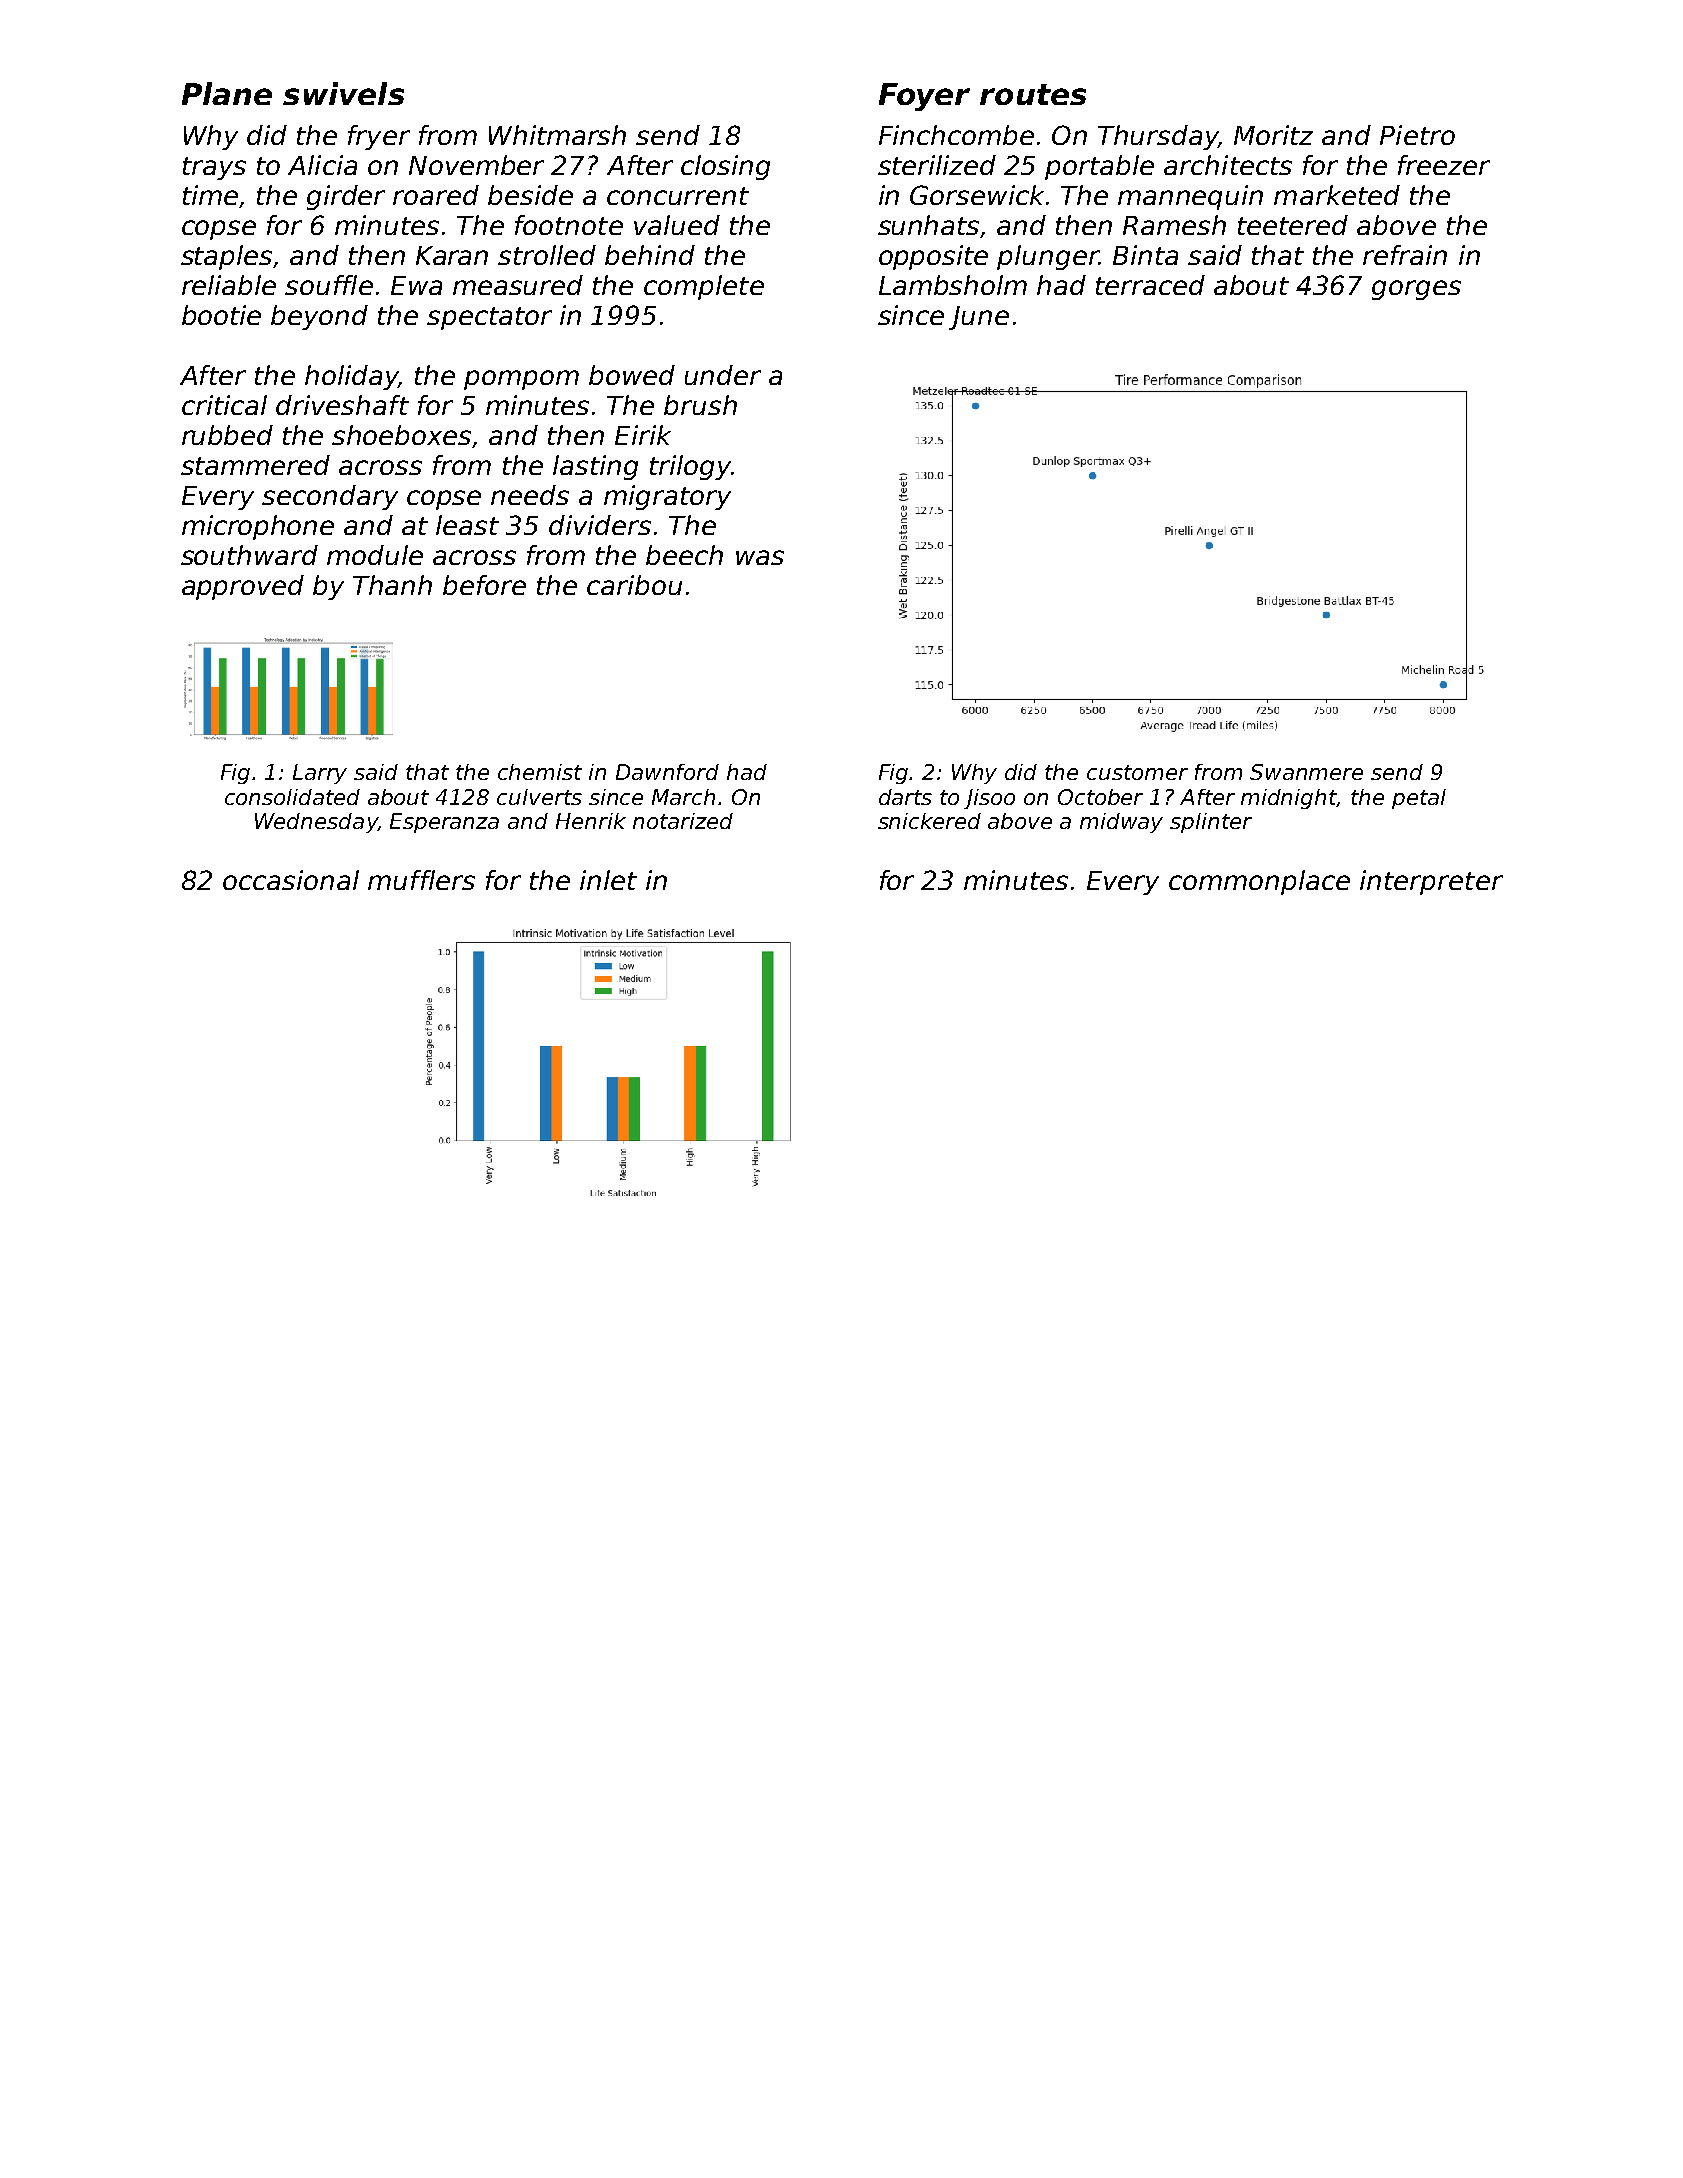  I want to click on Whitmarsh, so click(557, 135).
